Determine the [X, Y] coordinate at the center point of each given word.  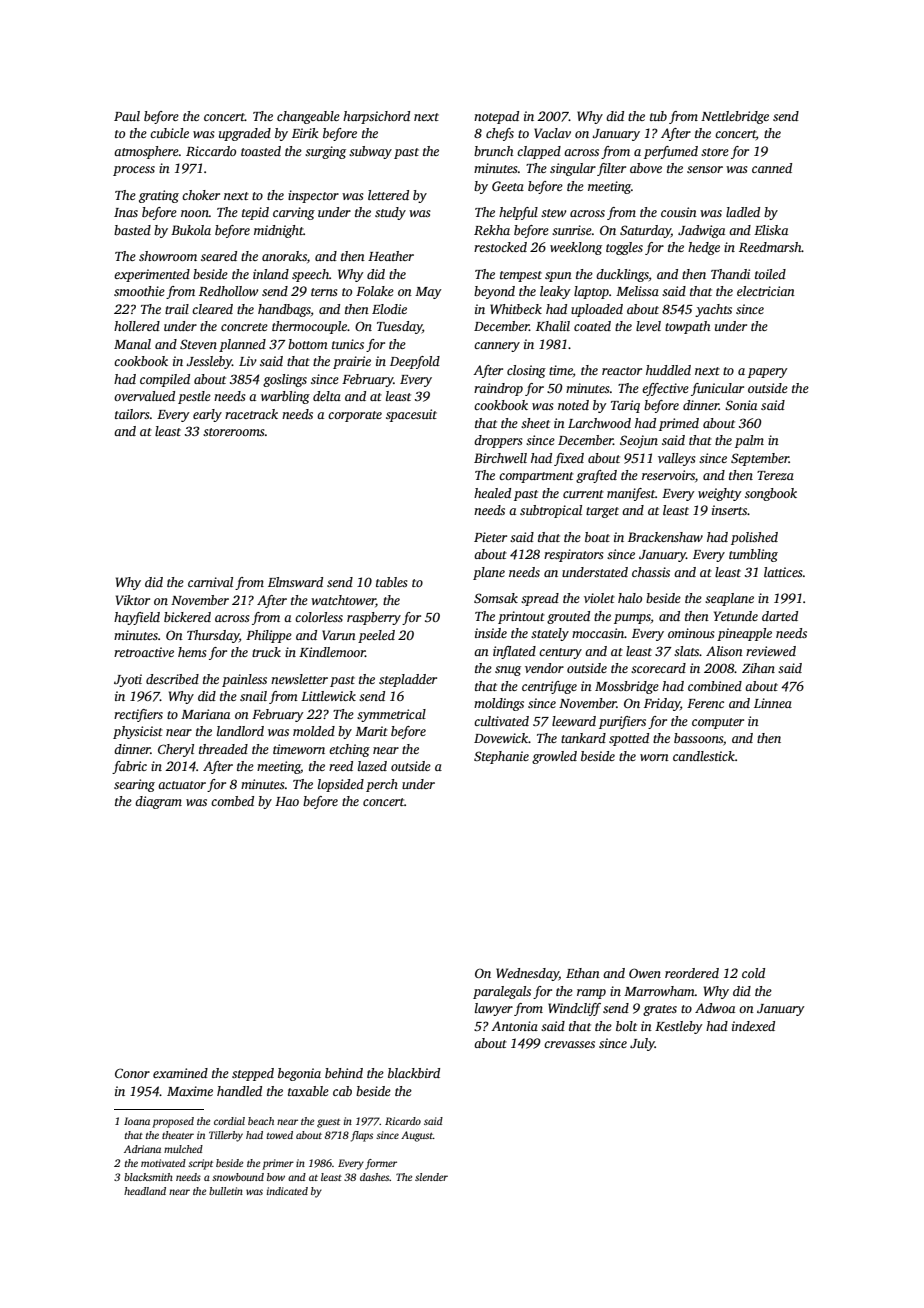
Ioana [137, 1121]
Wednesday [527, 974]
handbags [284, 310]
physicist [138, 732]
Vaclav [552, 133]
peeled [376, 636]
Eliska [771, 230]
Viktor [133, 600]
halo [630, 598]
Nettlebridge [735, 117]
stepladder [408, 680]
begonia [299, 1074]
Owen [645, 973]
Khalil [553, 326]
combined [715, 686]
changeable [308, 117]
